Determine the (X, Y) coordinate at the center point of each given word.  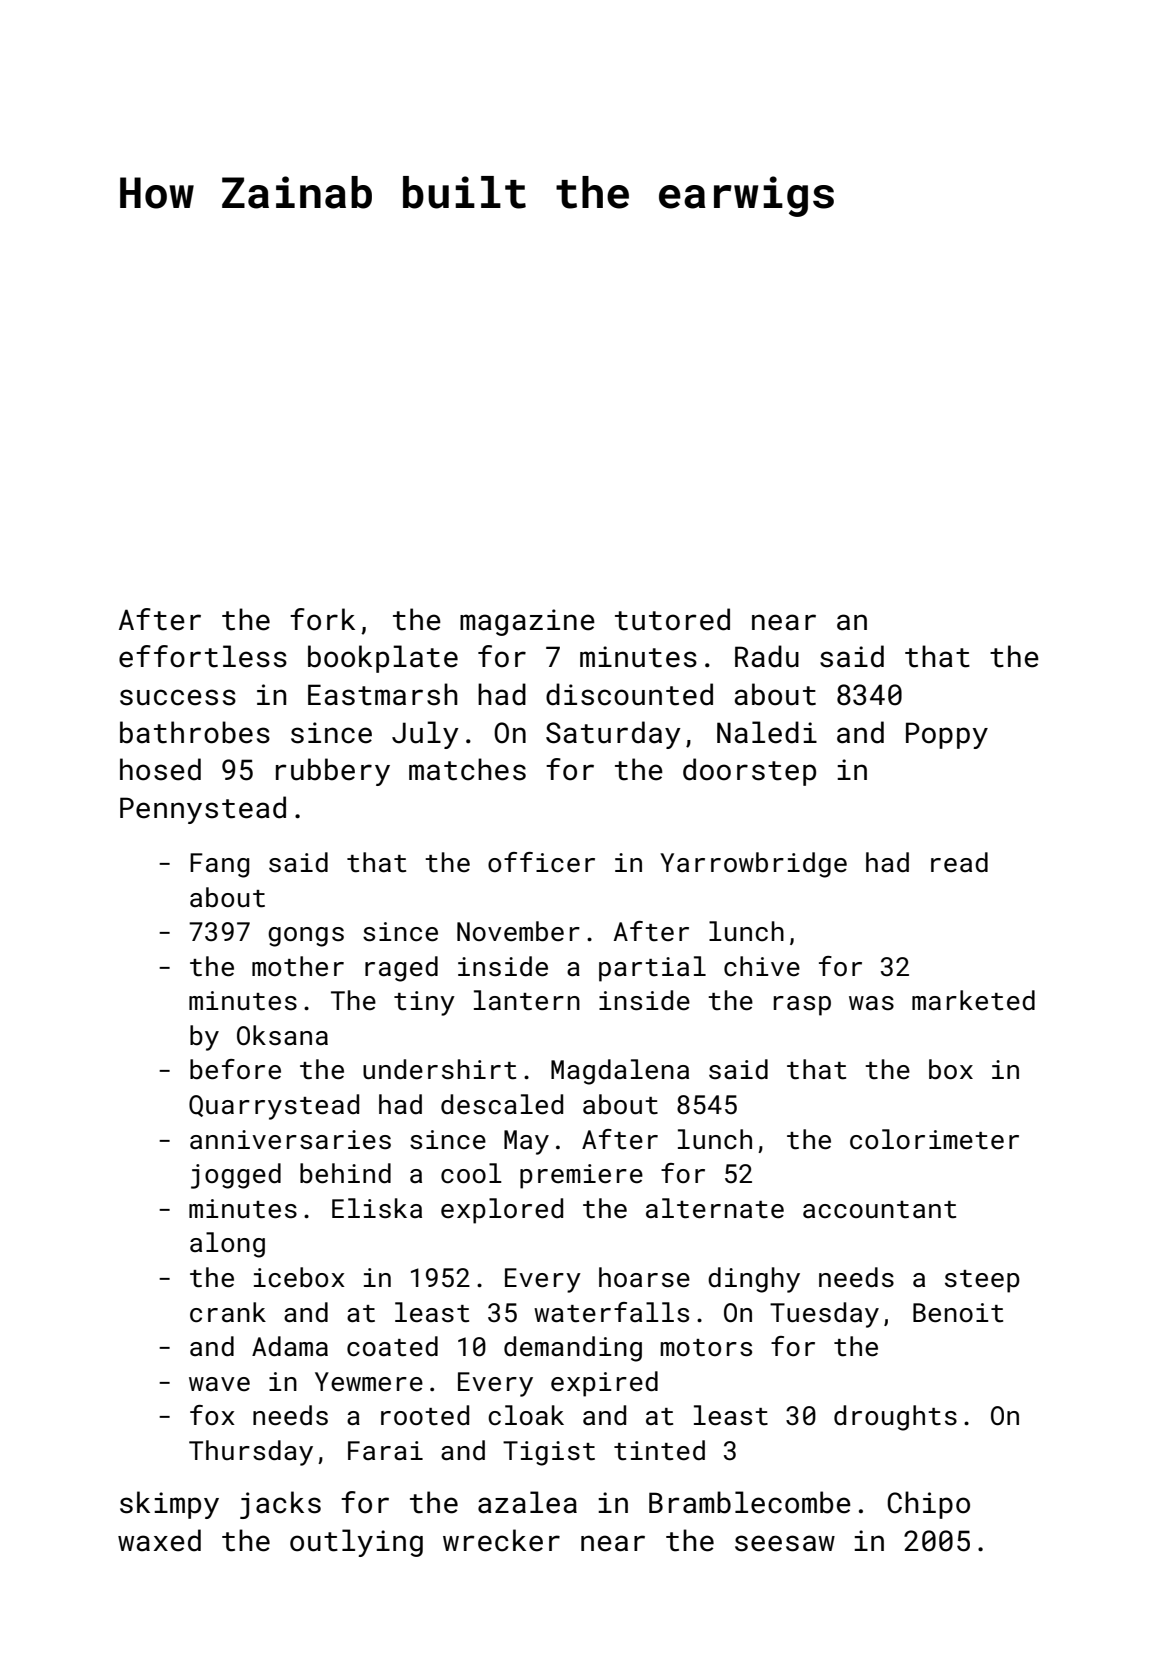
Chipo (928, 1505)
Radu (767, 656)
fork (322, 619)
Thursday (251, 1453)
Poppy (947, 735)
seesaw (785, 1543)
